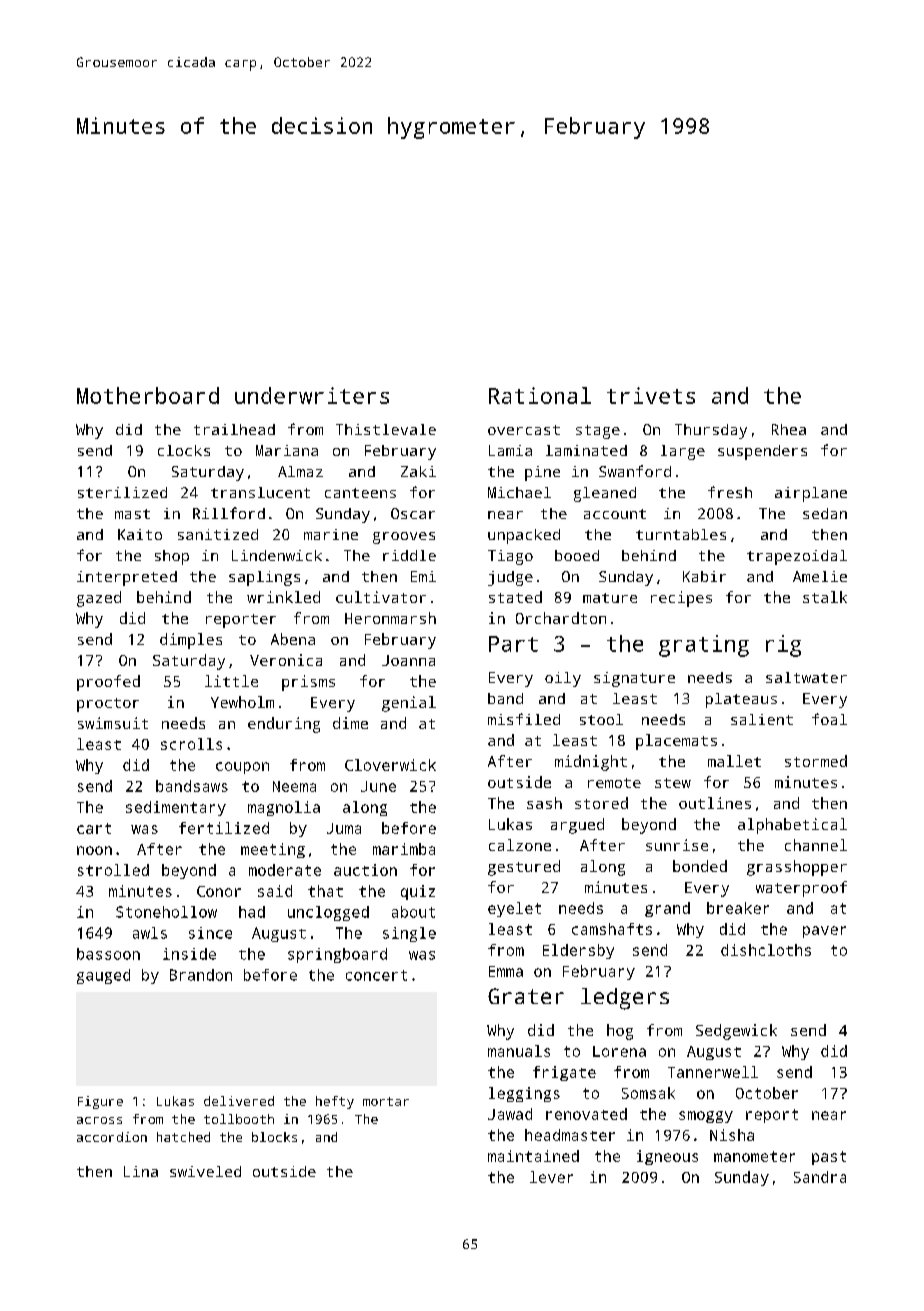 The width and height of the document is (924, 1311). I want to click on interpreted, so click(127, 578).
